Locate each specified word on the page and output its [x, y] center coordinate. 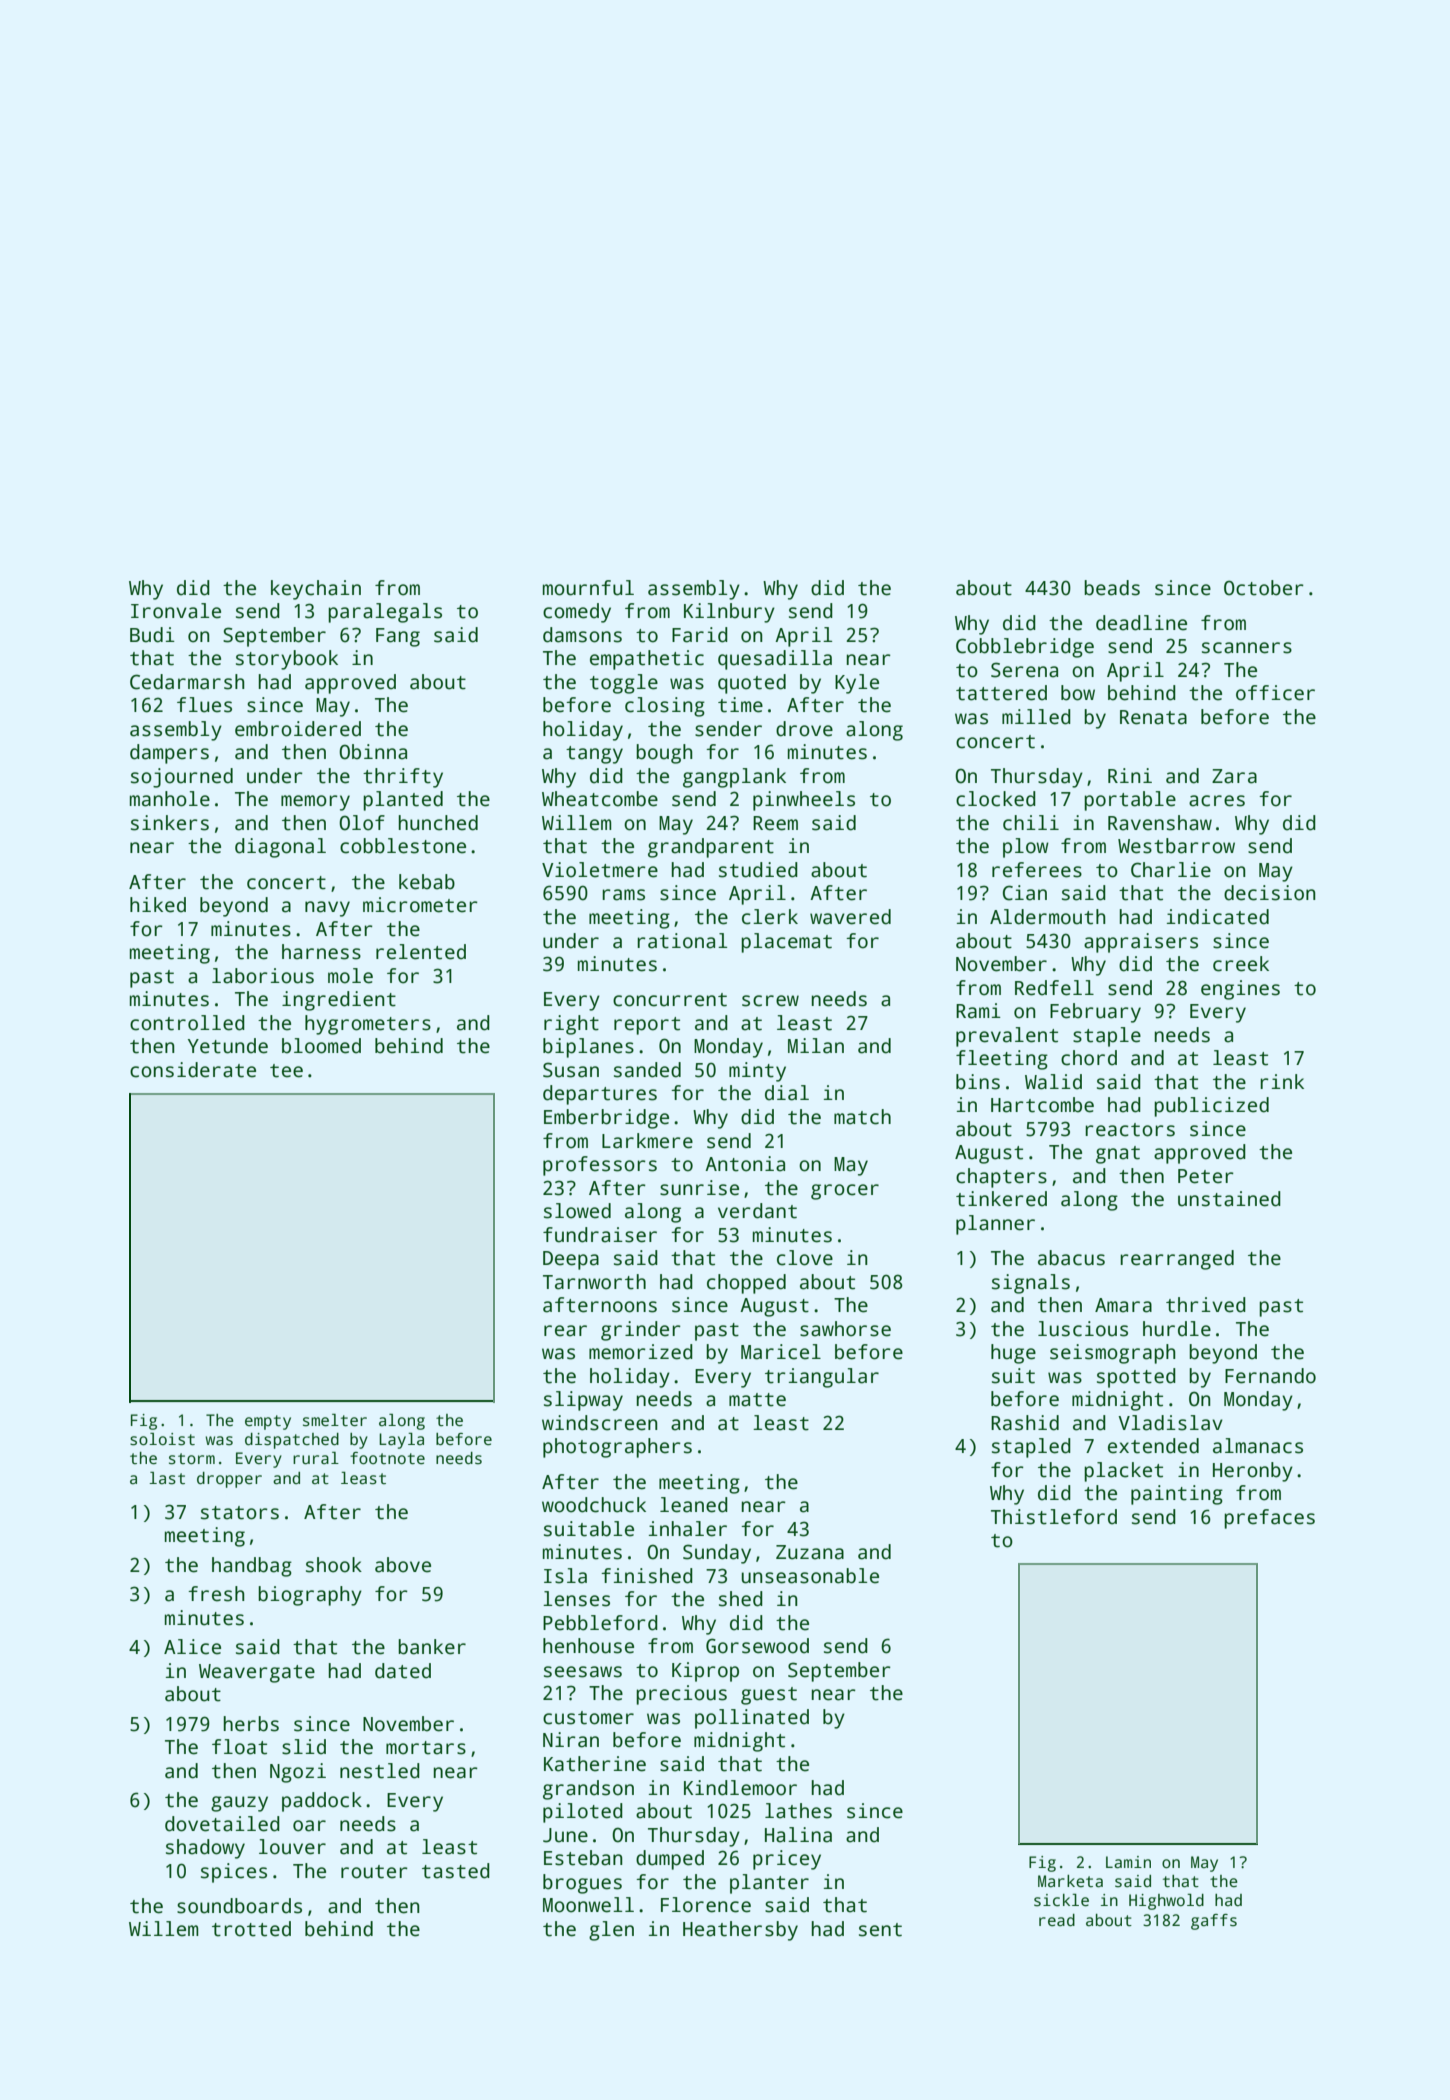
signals [1031, 1284]
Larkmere [647, 1141]
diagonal [280, 848]
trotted [251, 1929]
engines [1240, 990]
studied [758, 870]
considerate [193, 1070]
